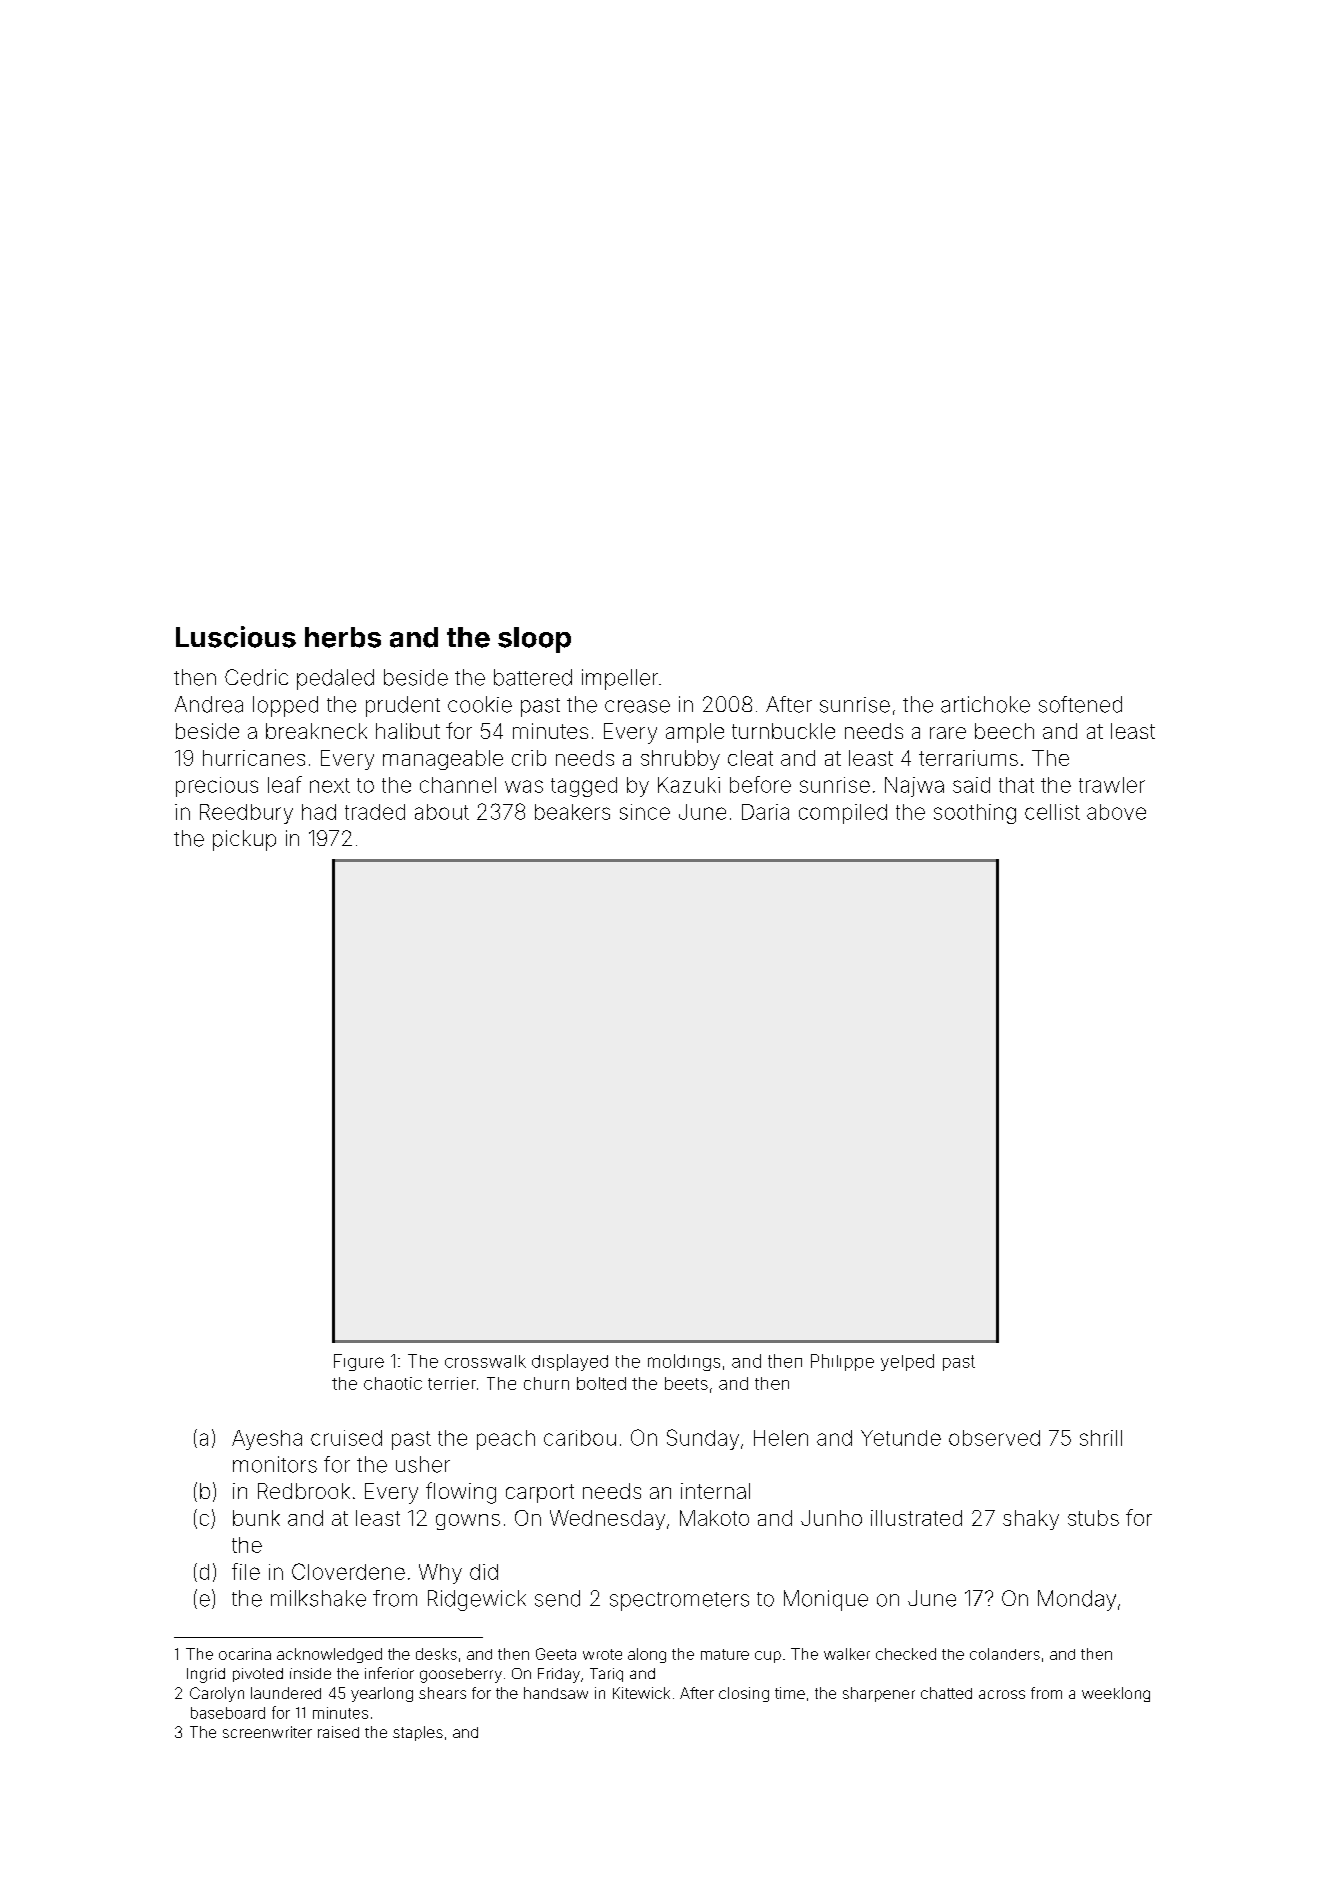 The width and height of the document is (1331, 1882). Describe the element at coordinates (461, 1493) in the document. I see `flowing` at that location.
